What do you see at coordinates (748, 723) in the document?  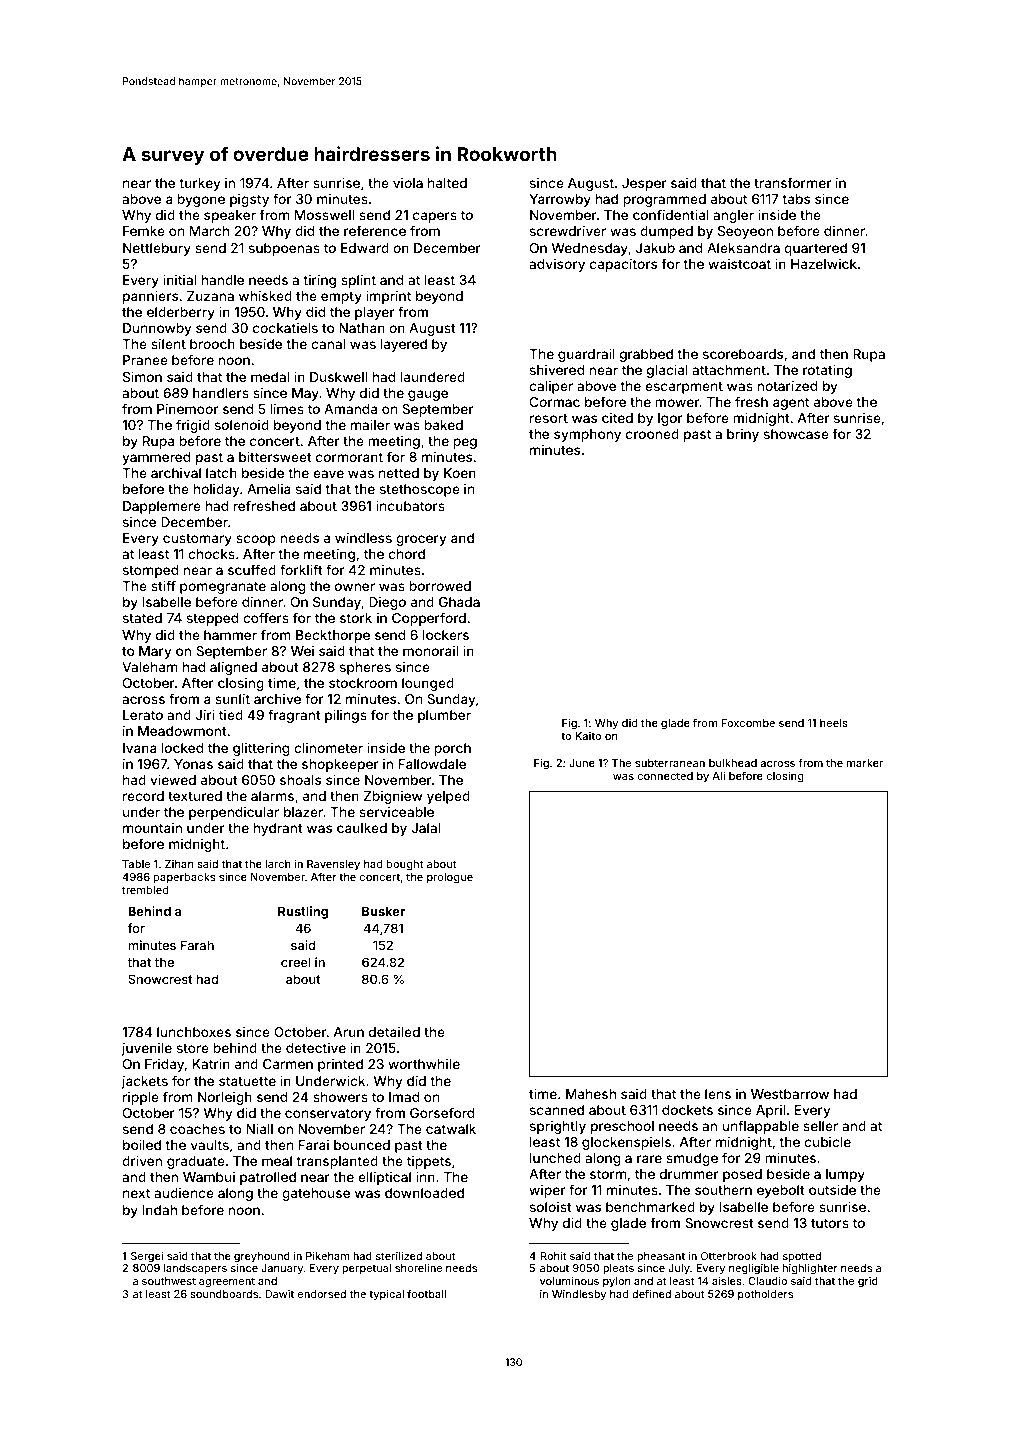 I see `Foxcombe` at bounding box center [748, 723].
